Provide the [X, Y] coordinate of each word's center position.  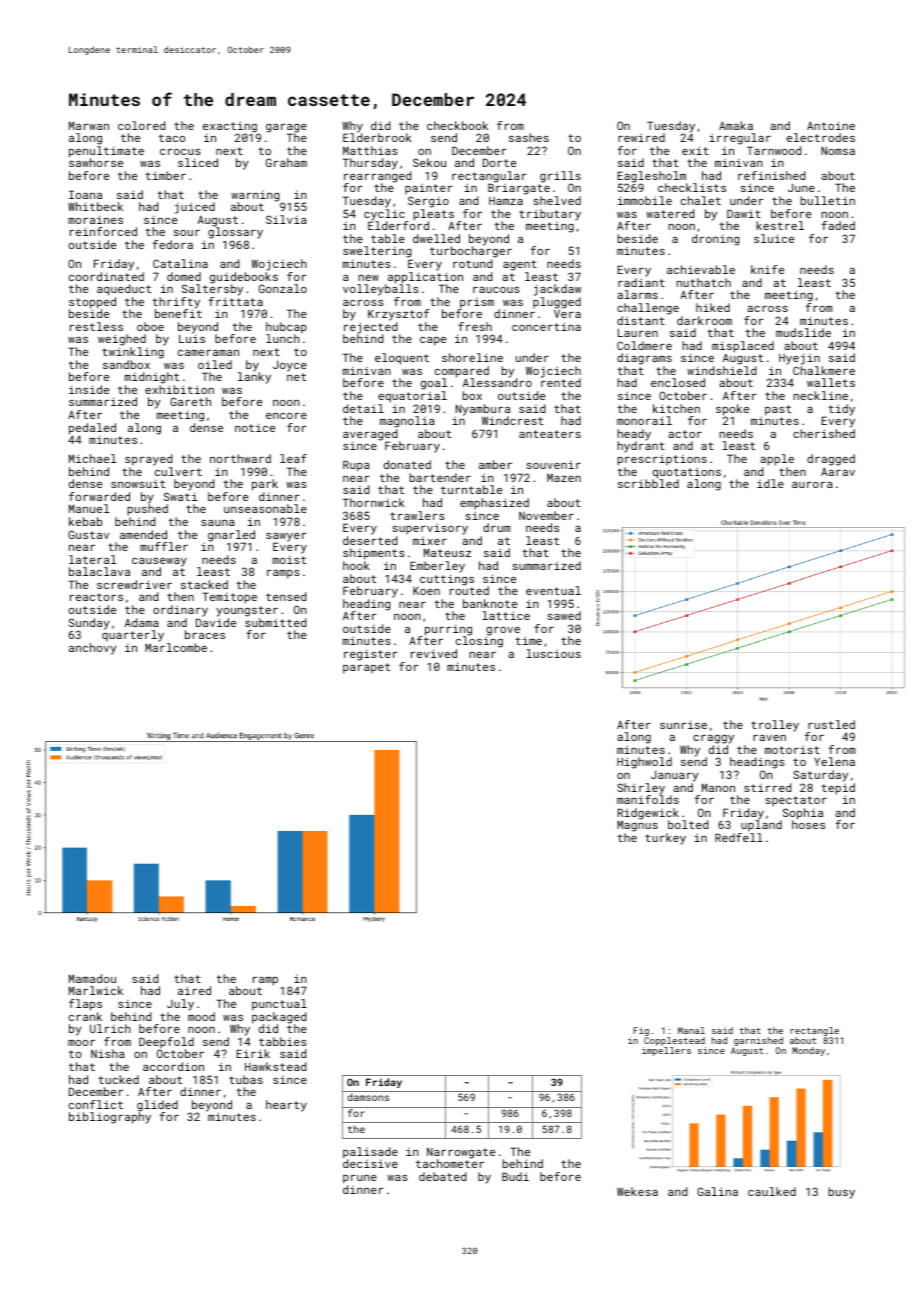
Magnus [637, 826]
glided [157, 1106]
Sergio [428, 202]
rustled [831, 724]
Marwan [89, 125]
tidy [841, 410]
